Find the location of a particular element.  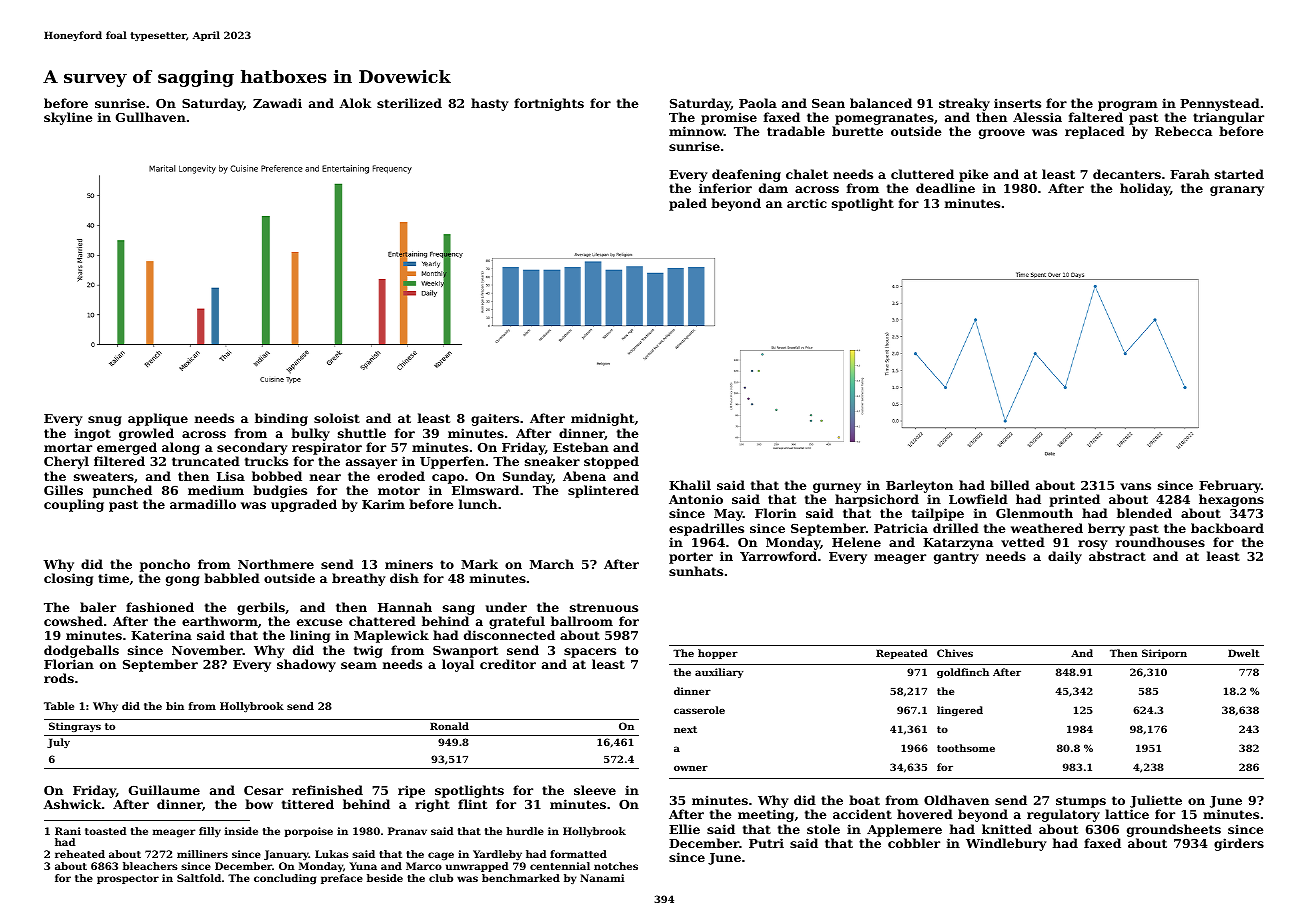

club is located at coordinates (441, 878).
